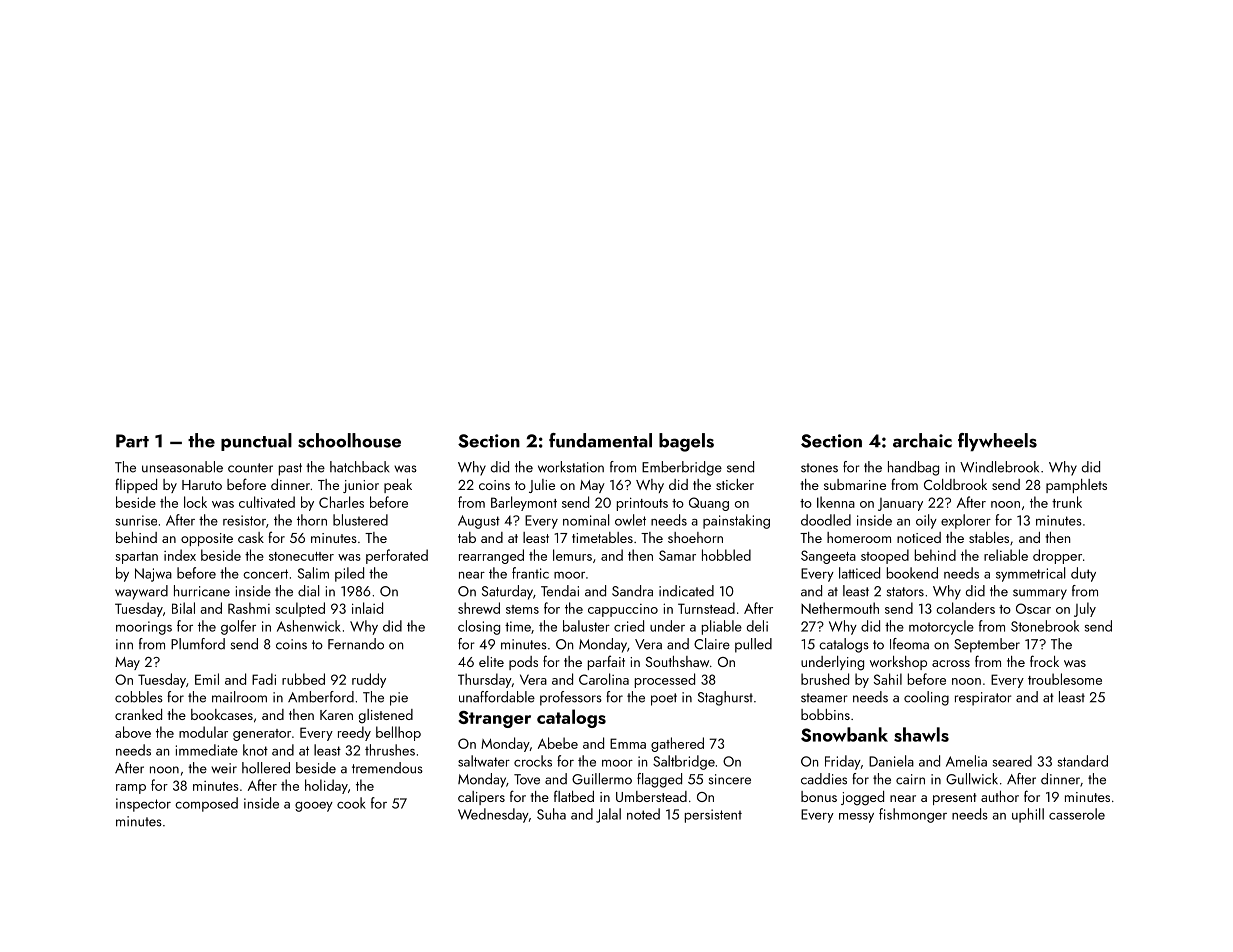 Image resolution: width=1233 pixels, height=952 pixels. Describe the element at coordinates (713, 816) in the document. I see `persistent` at that location.
